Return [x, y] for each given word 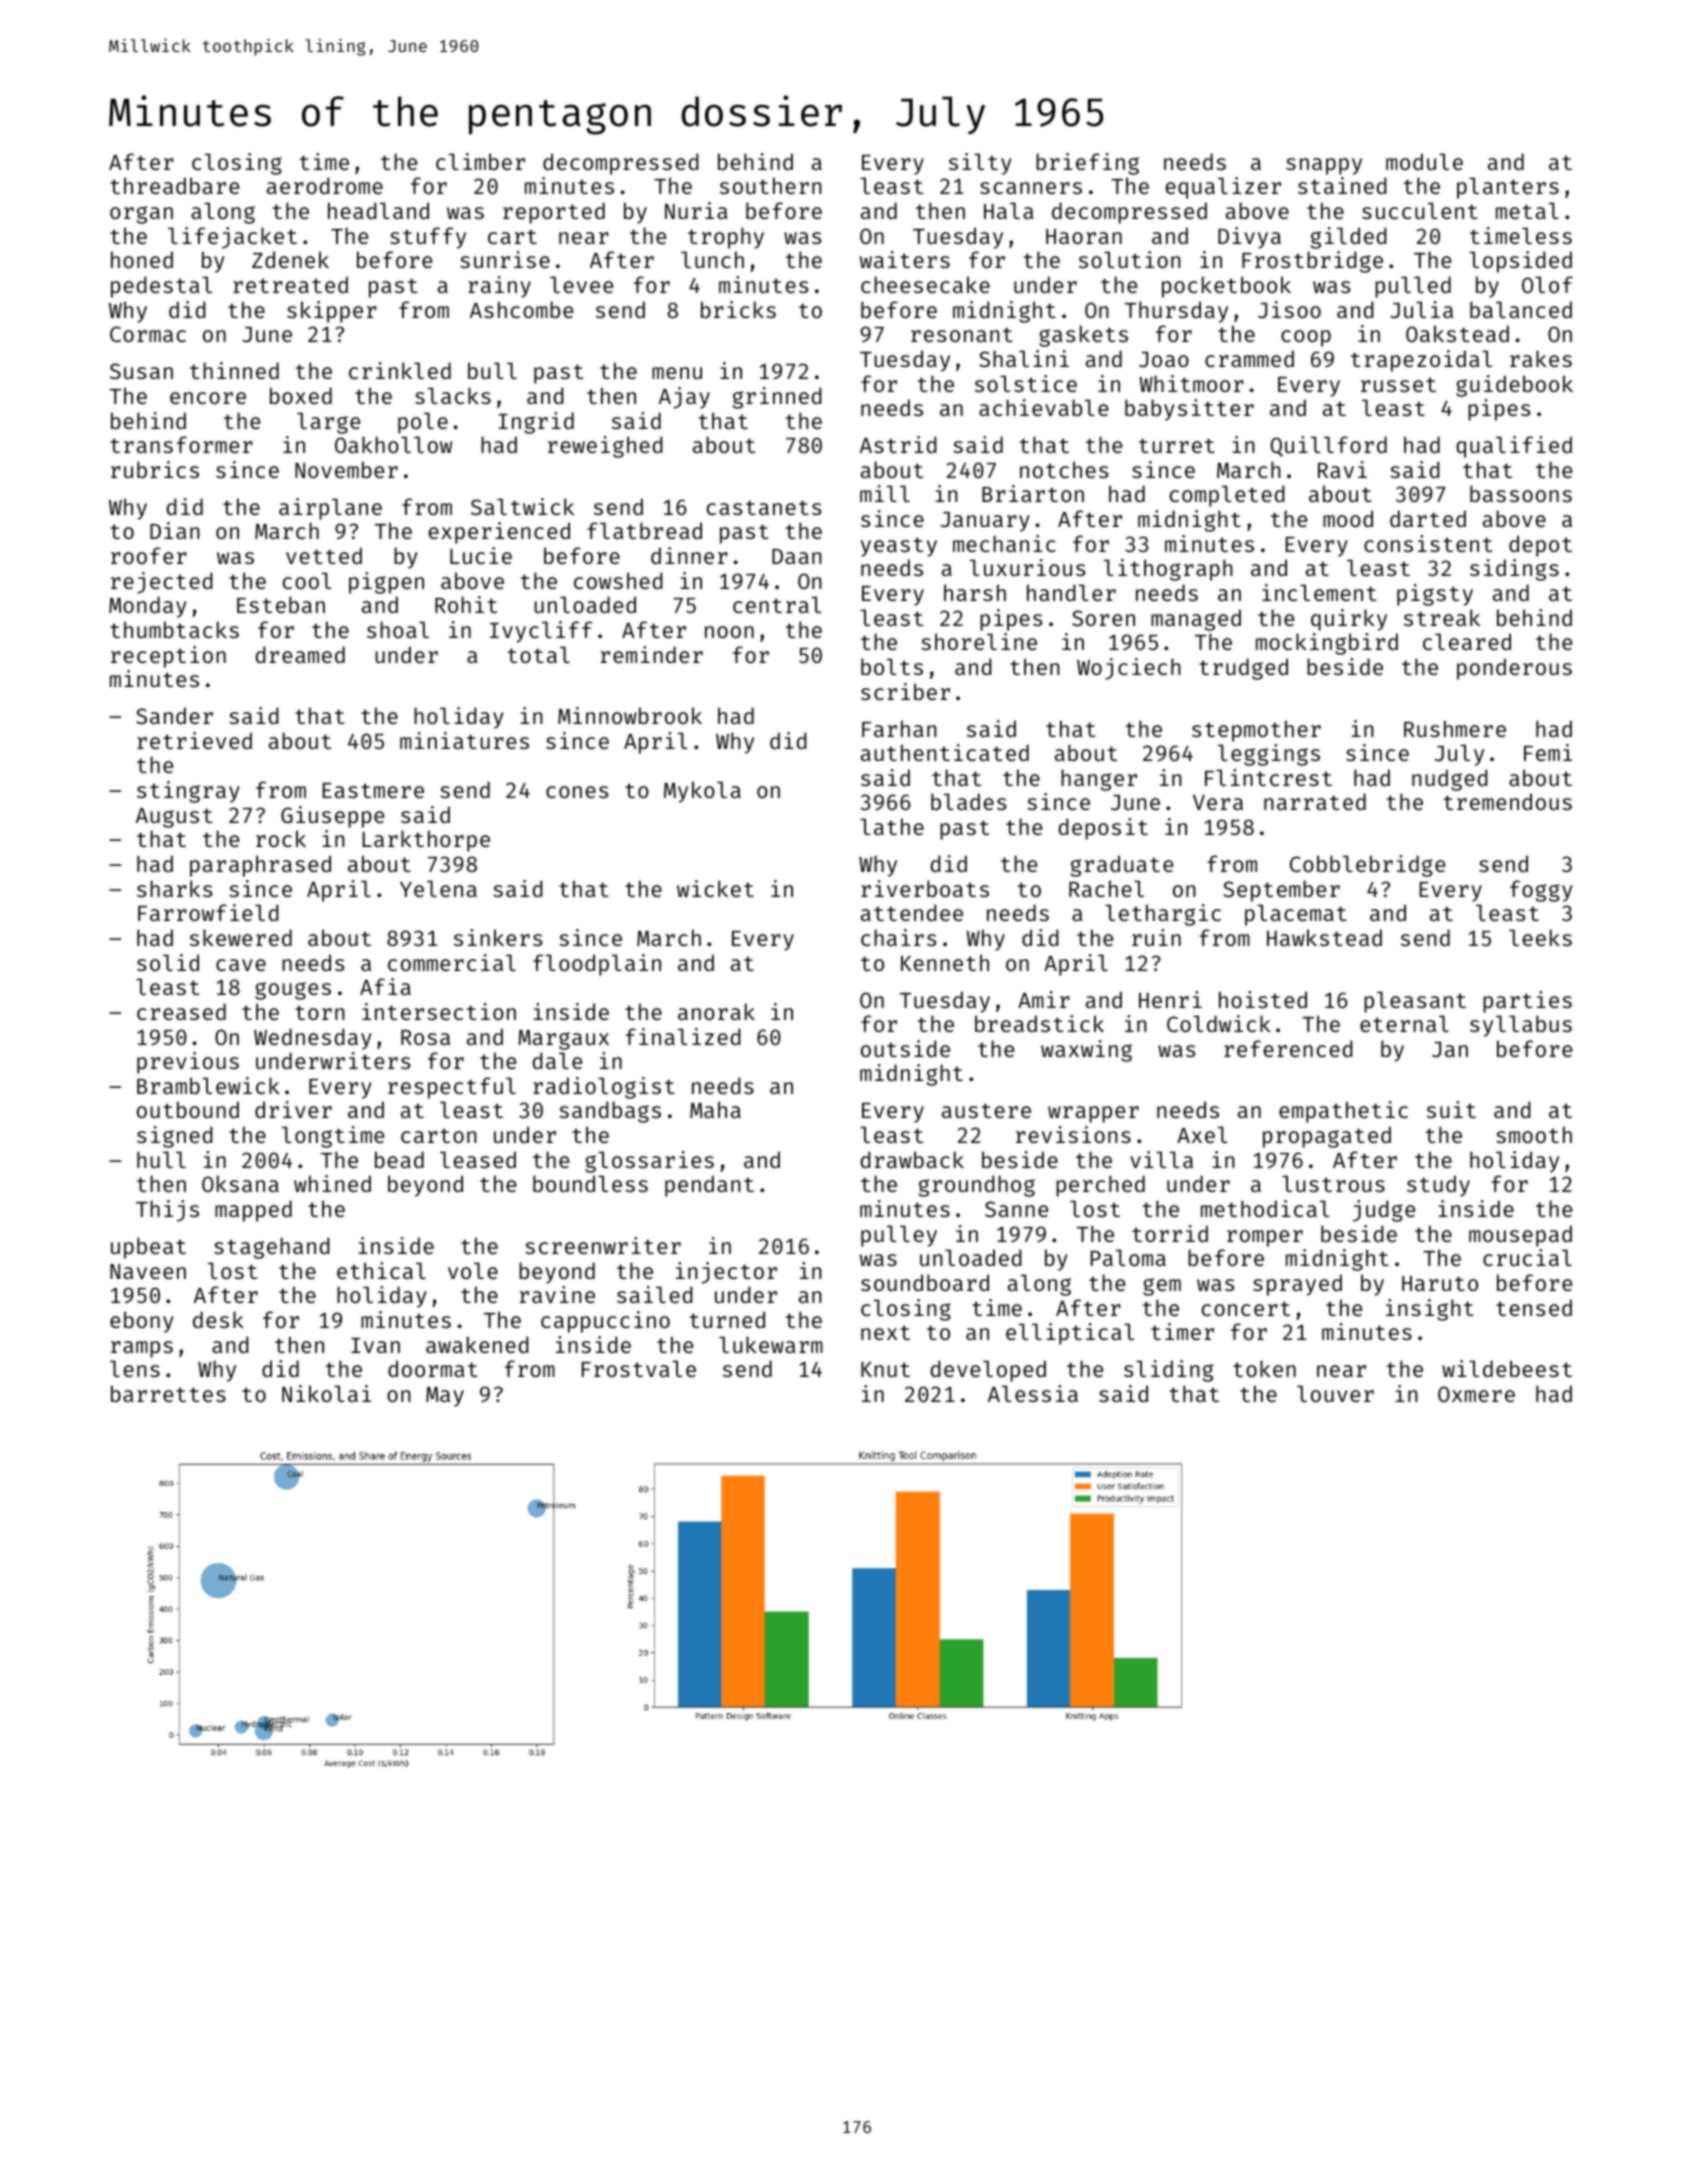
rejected [162, 583]
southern [771, 185]
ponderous [1514, 669]
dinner [689, 555]
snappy [1324, 166]
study [1438, 1186]
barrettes [168, 1393]
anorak [716, 1011]
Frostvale [639, 1368]
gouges [293, 991]
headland [378, 210]
